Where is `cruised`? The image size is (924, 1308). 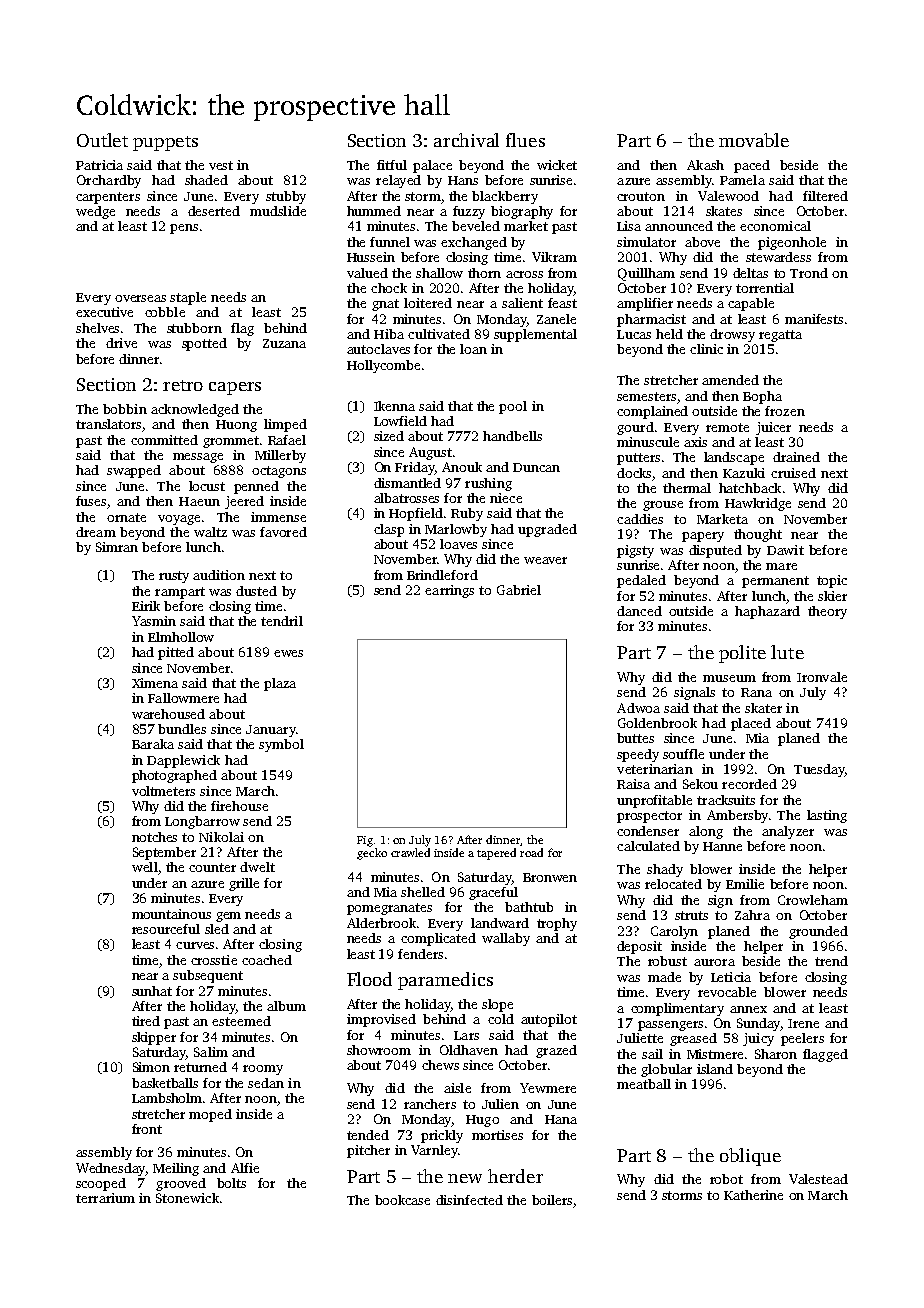
cruised is located at coordinates (793, 473).
